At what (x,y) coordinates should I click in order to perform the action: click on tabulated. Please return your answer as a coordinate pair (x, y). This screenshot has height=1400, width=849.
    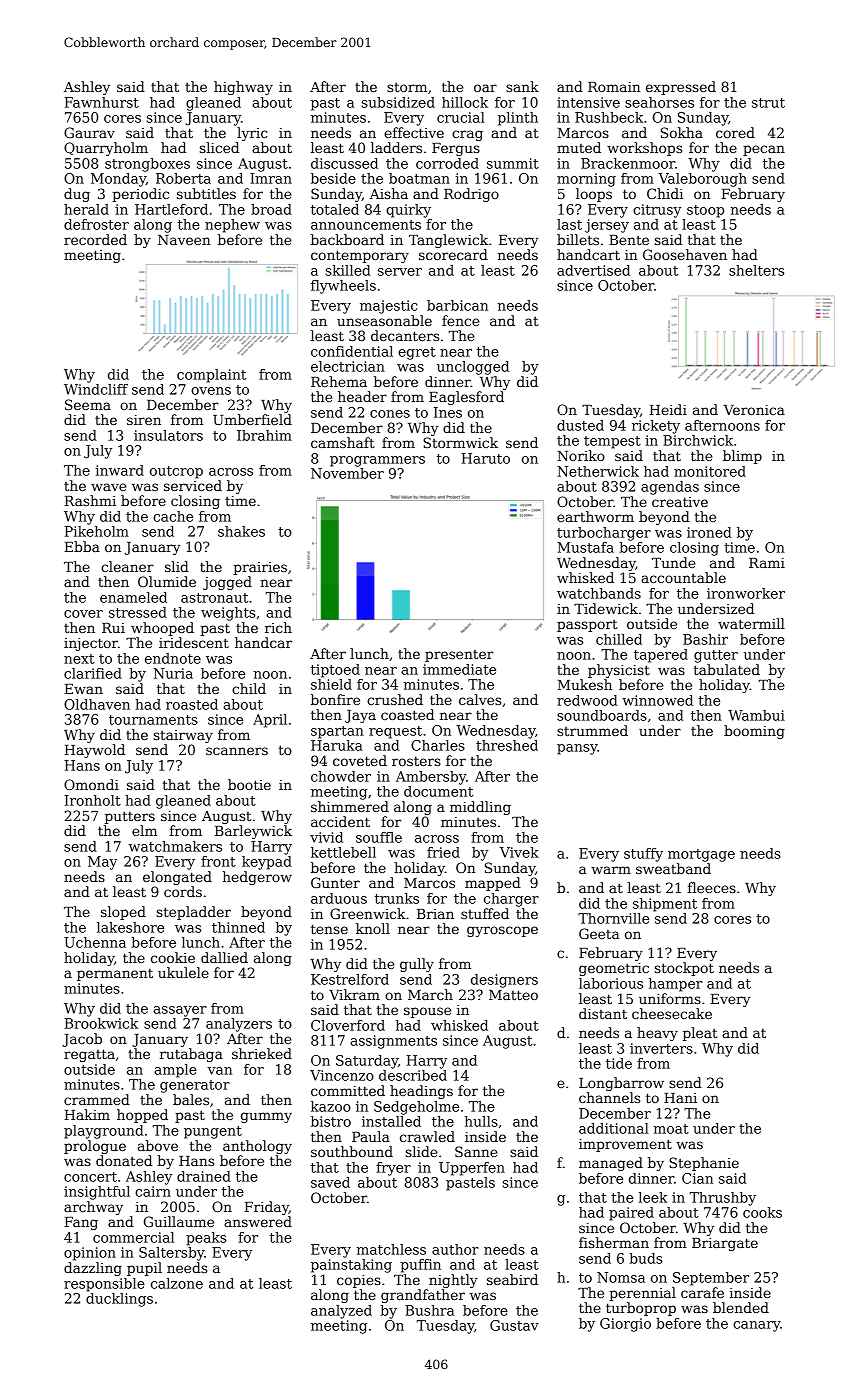
    Looking at the image, I should click on (727, 669).
